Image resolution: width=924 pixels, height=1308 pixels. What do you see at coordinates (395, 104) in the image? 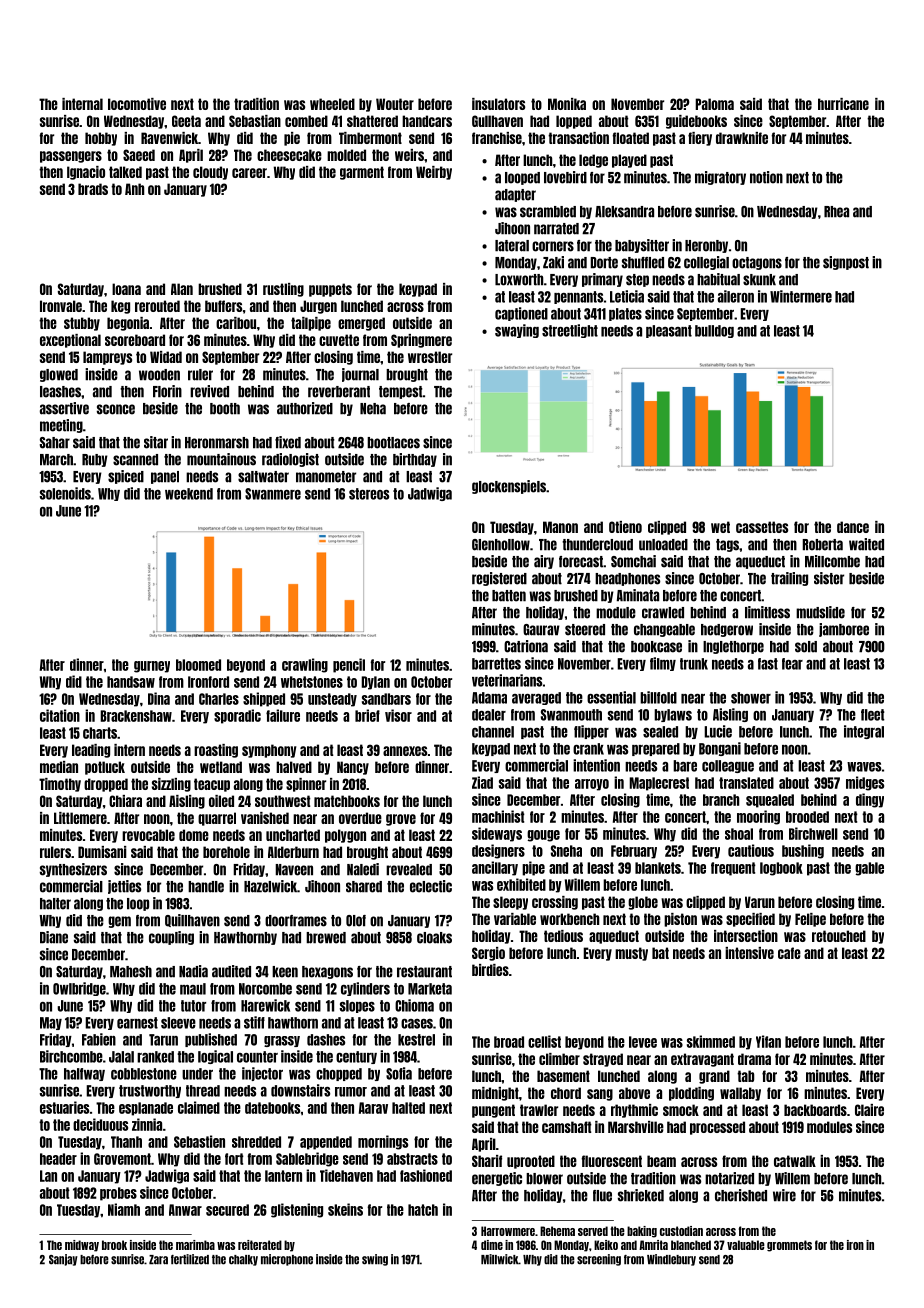
I see `Wouter` at bounding box center [395, 104].
